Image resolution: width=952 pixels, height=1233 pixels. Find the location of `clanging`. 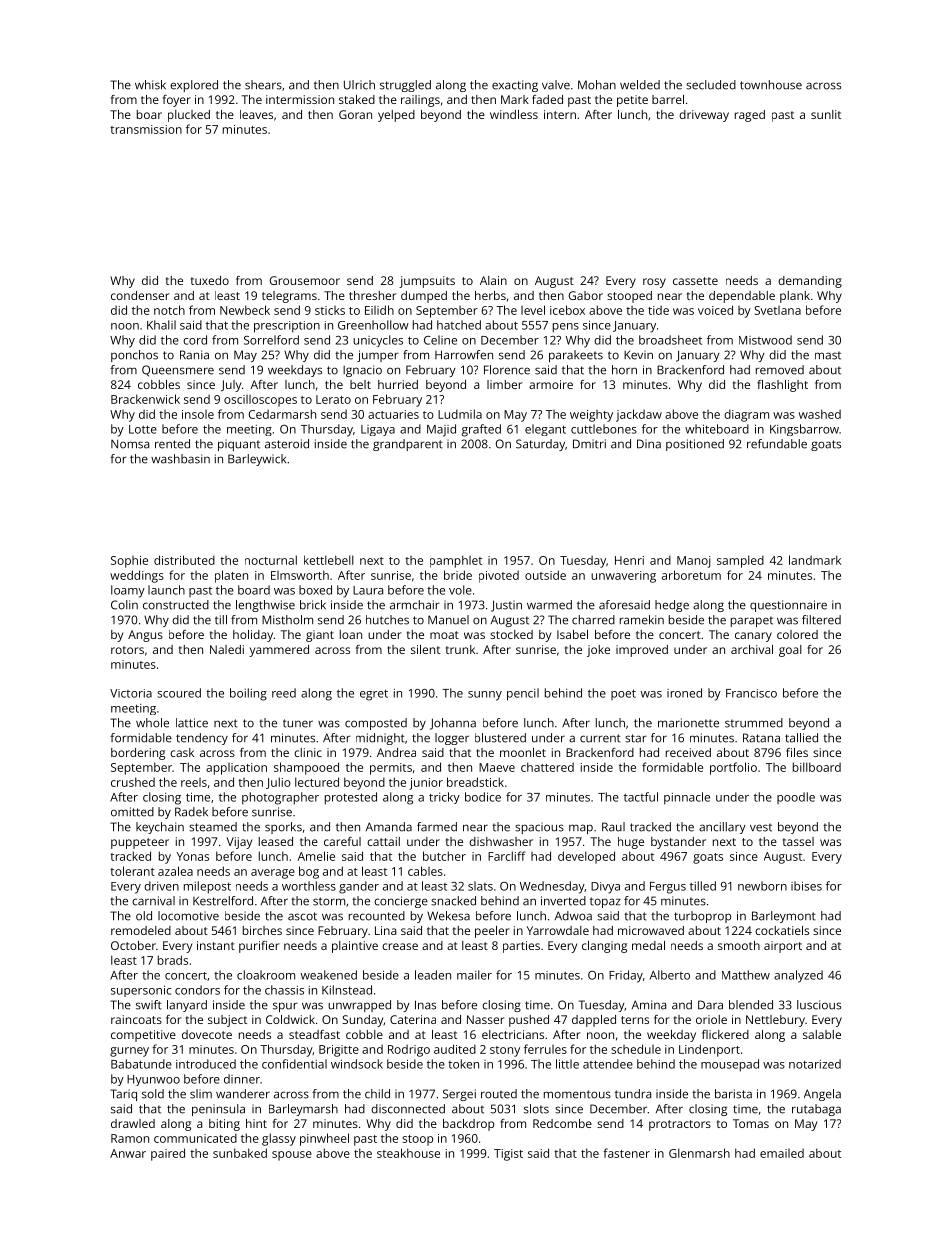

clanging is located at coordinates (604, 947).
